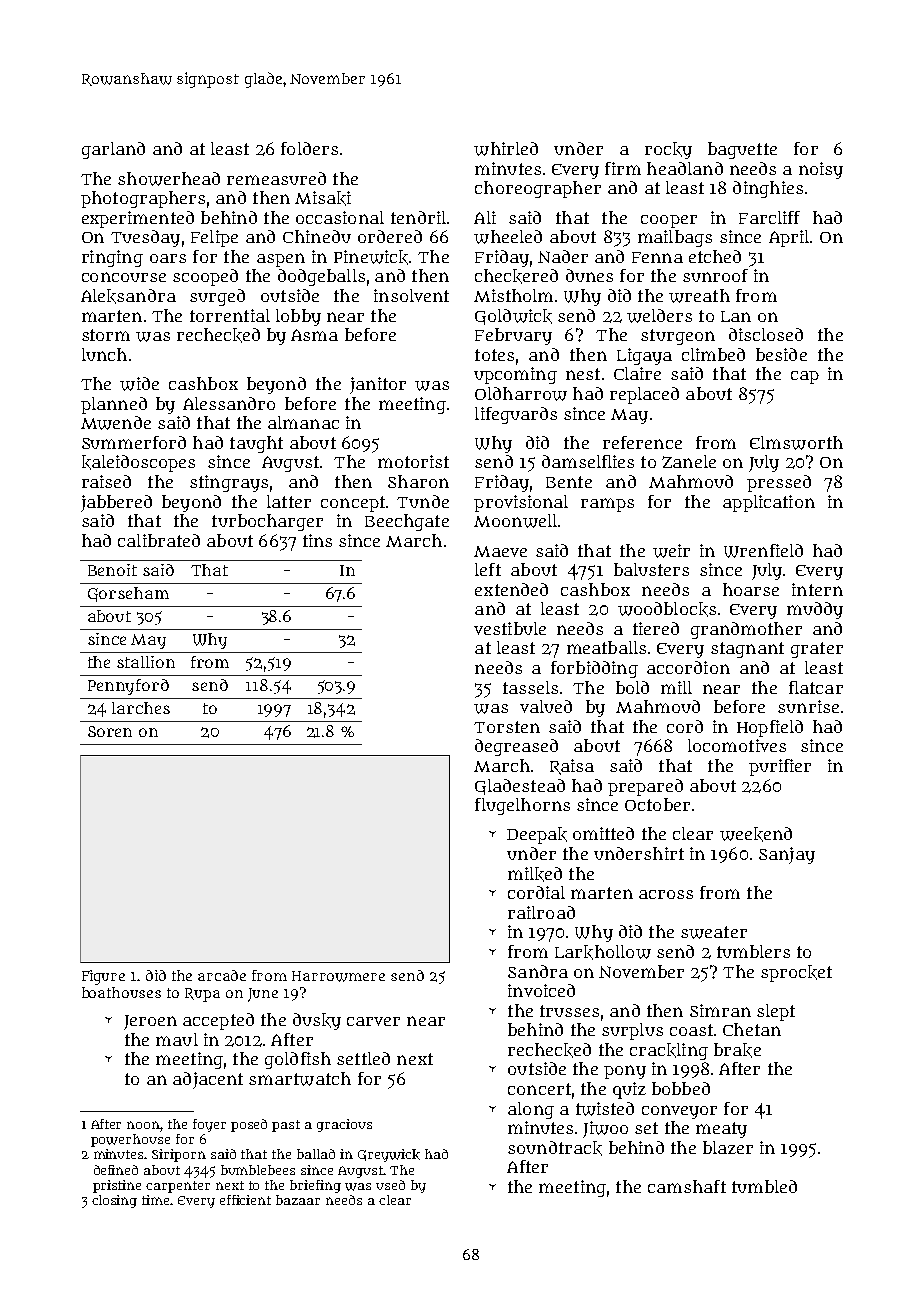 Image resolution: width=924 pixels, height=1314 pixels. What do you see at coordinates (344, 1125) in the screenshot?
I see `gracious` at bounding box center [344, 1125].
